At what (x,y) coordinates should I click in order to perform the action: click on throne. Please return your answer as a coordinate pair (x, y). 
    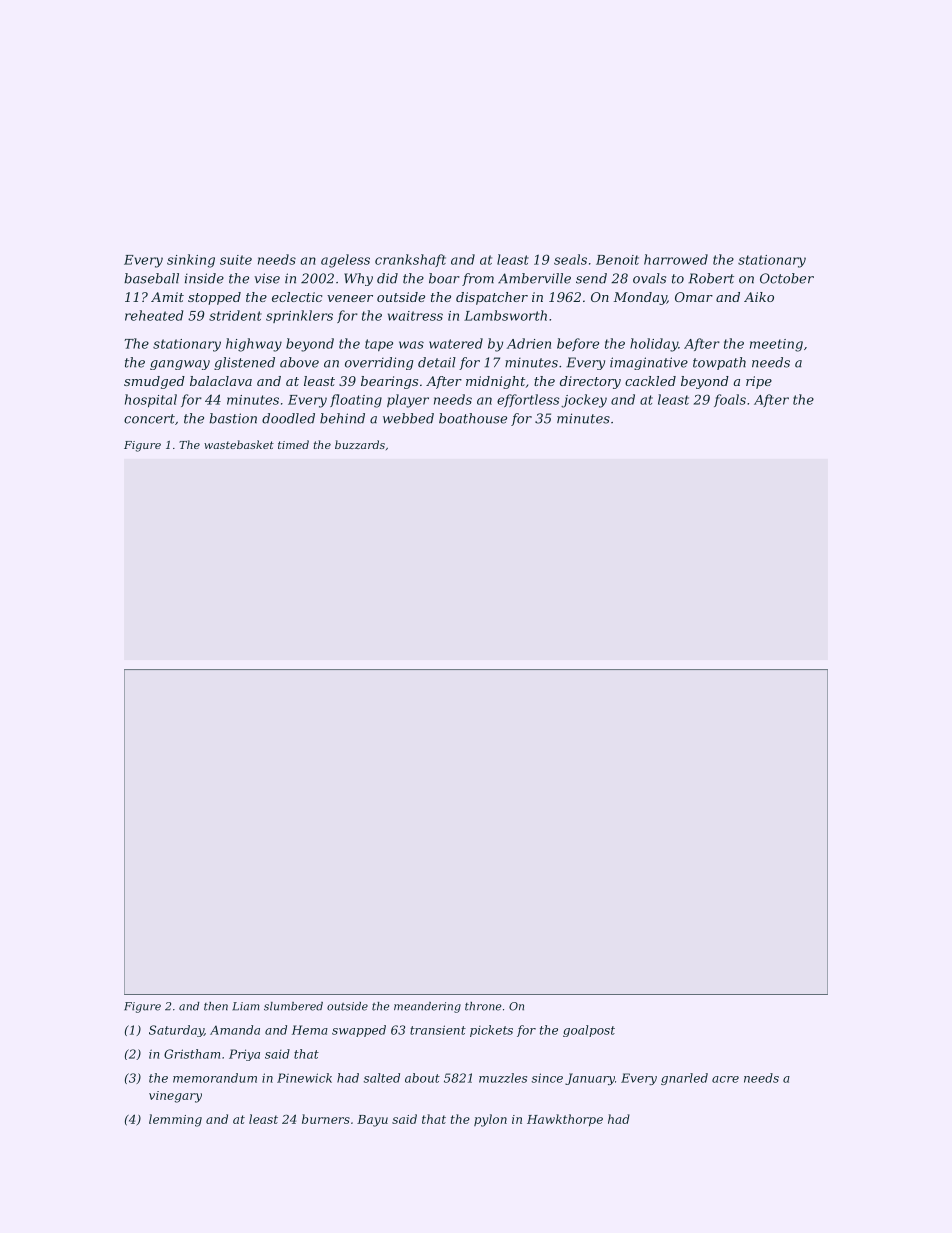
    Looking at the image, I should click on (483, 1006).
